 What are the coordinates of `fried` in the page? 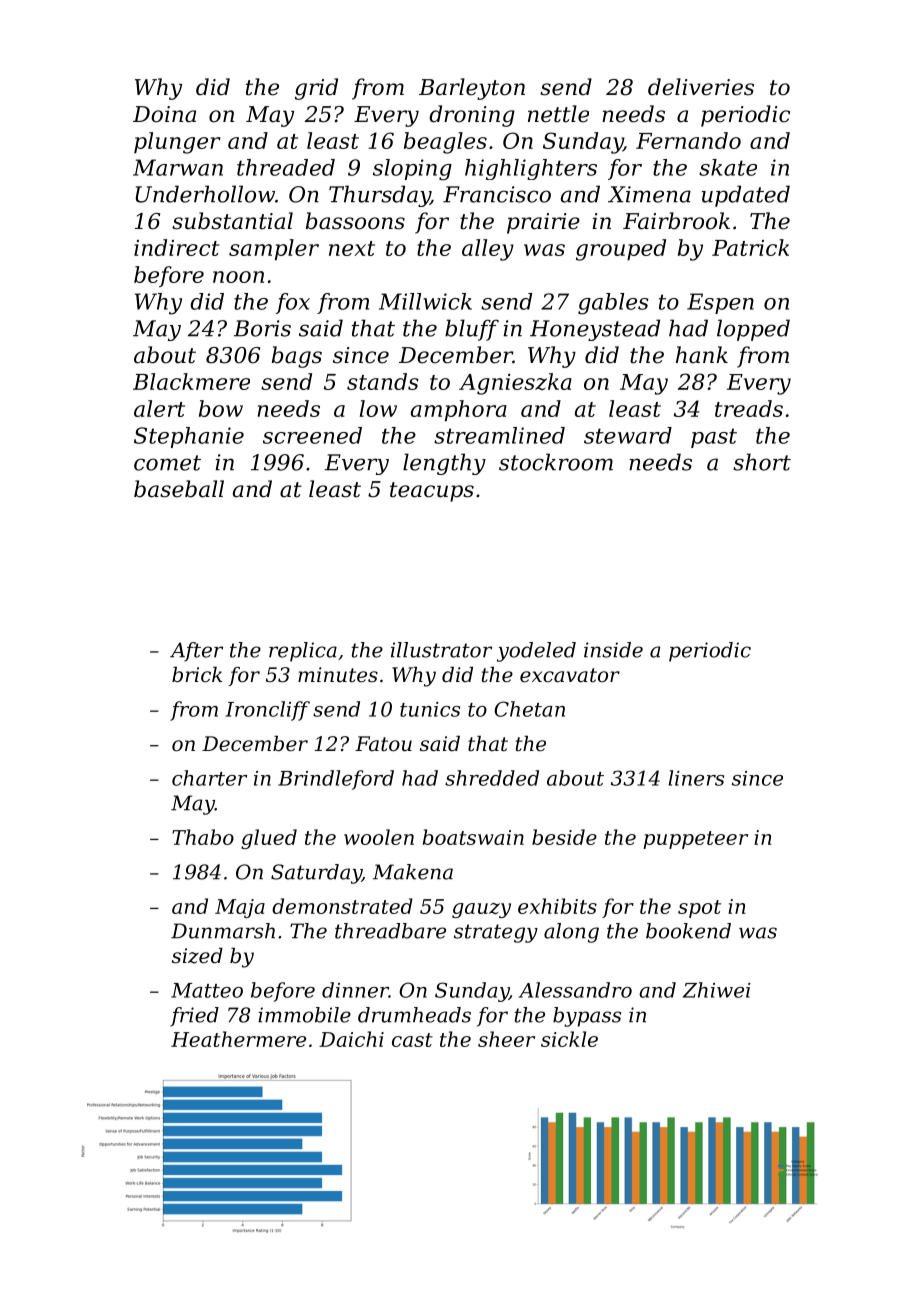 It's located at (194, 1017).
